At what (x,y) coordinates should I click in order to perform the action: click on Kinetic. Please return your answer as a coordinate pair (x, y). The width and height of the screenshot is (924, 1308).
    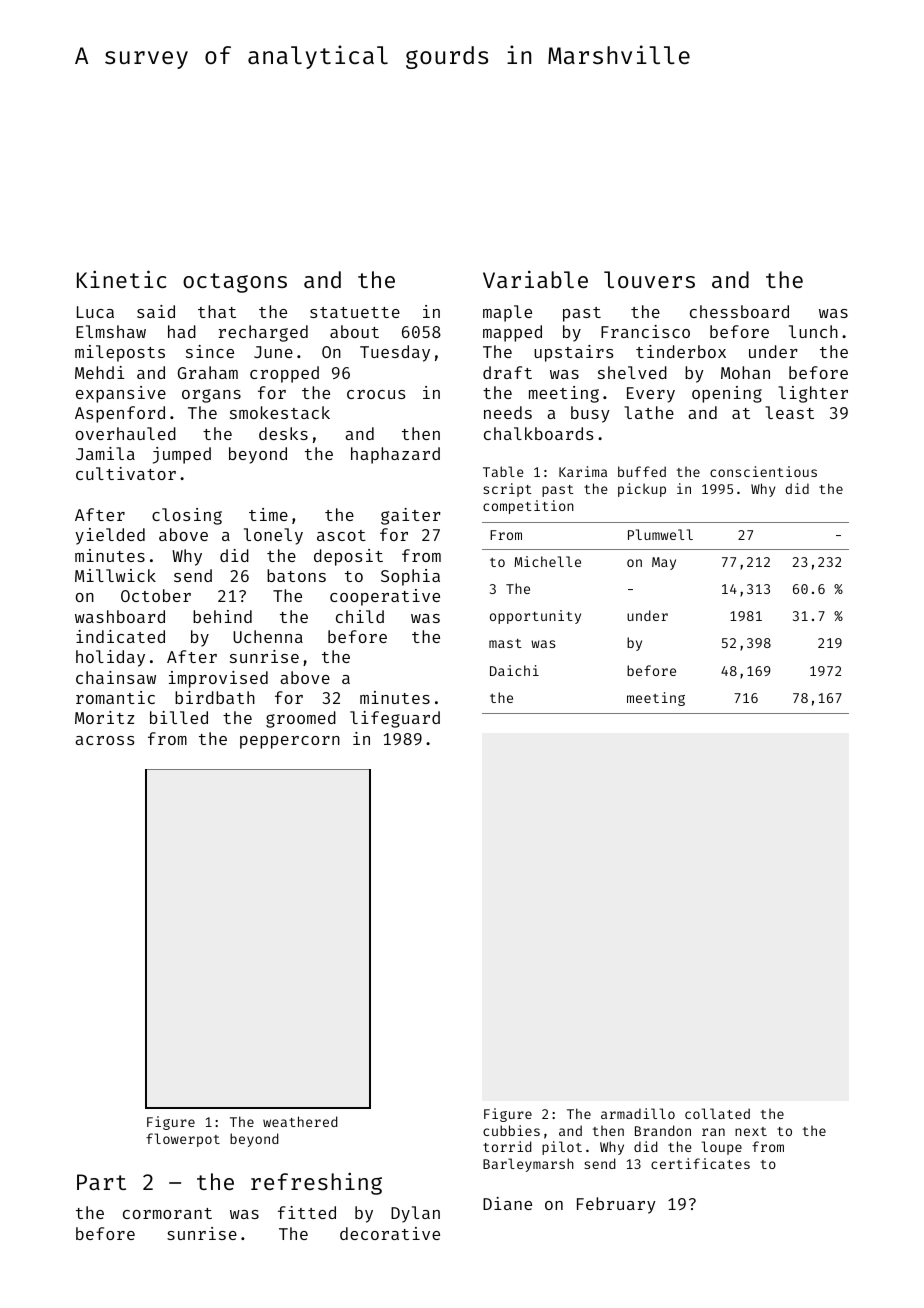
    Looking at the image, I should click on (122, 279).
